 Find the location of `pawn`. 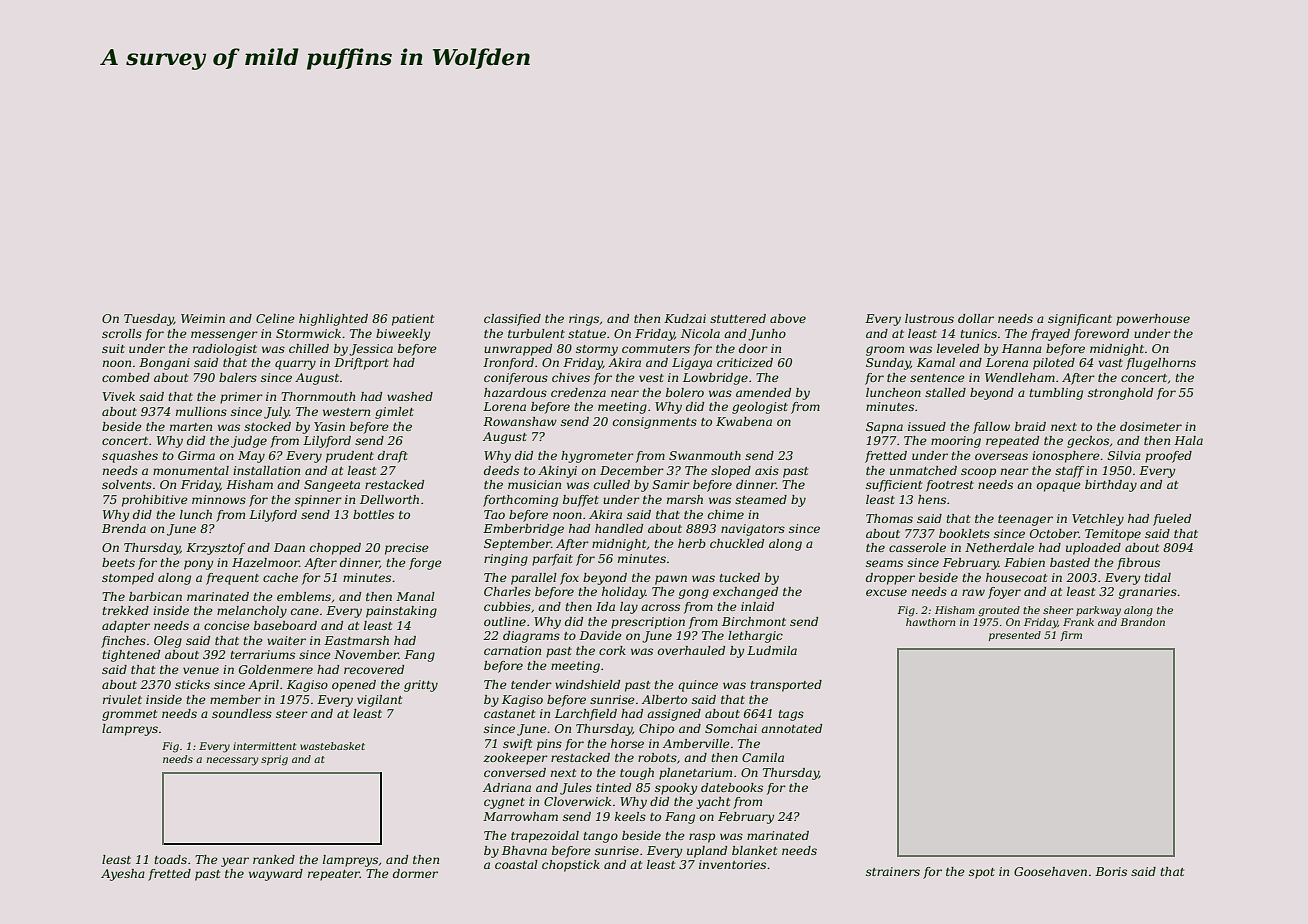

pawn is located at coordinates (671, 580).
